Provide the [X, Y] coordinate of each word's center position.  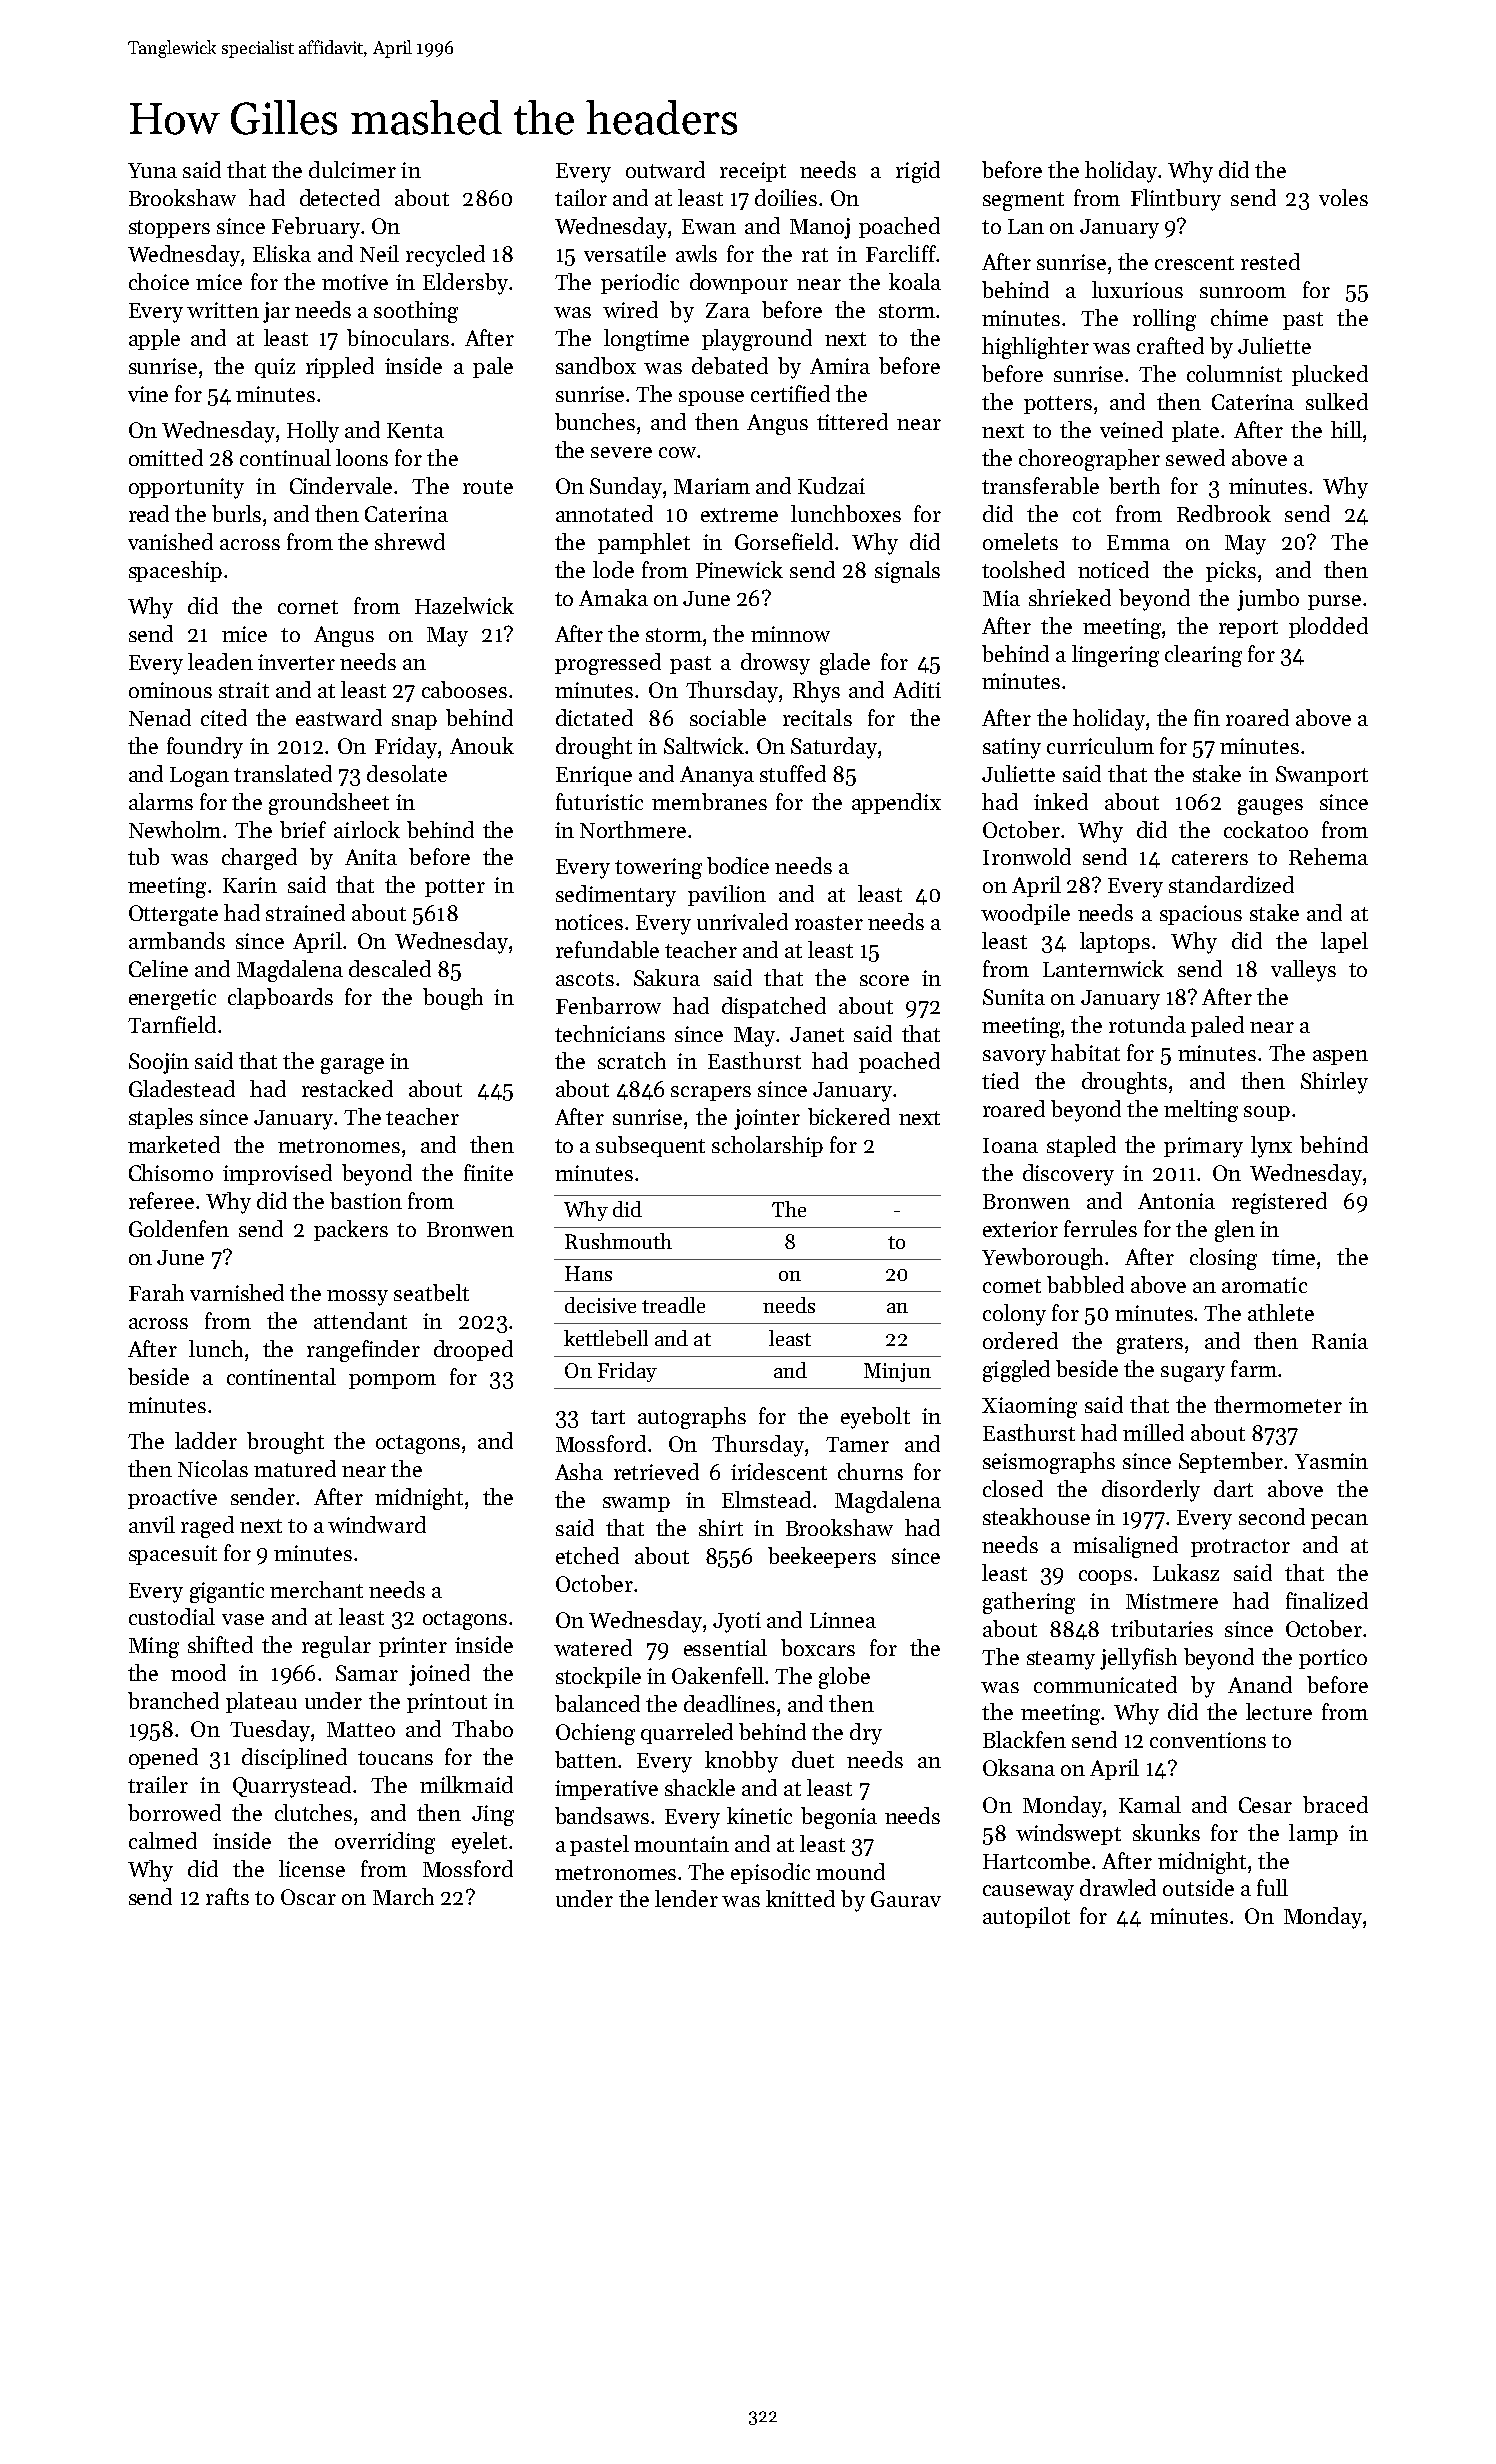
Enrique [594, 776]
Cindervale [341, 485]
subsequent [650, 1146]
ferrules [1100, 1228]
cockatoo [1266, 829]
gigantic [227, 1592]
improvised [277, 1174]
